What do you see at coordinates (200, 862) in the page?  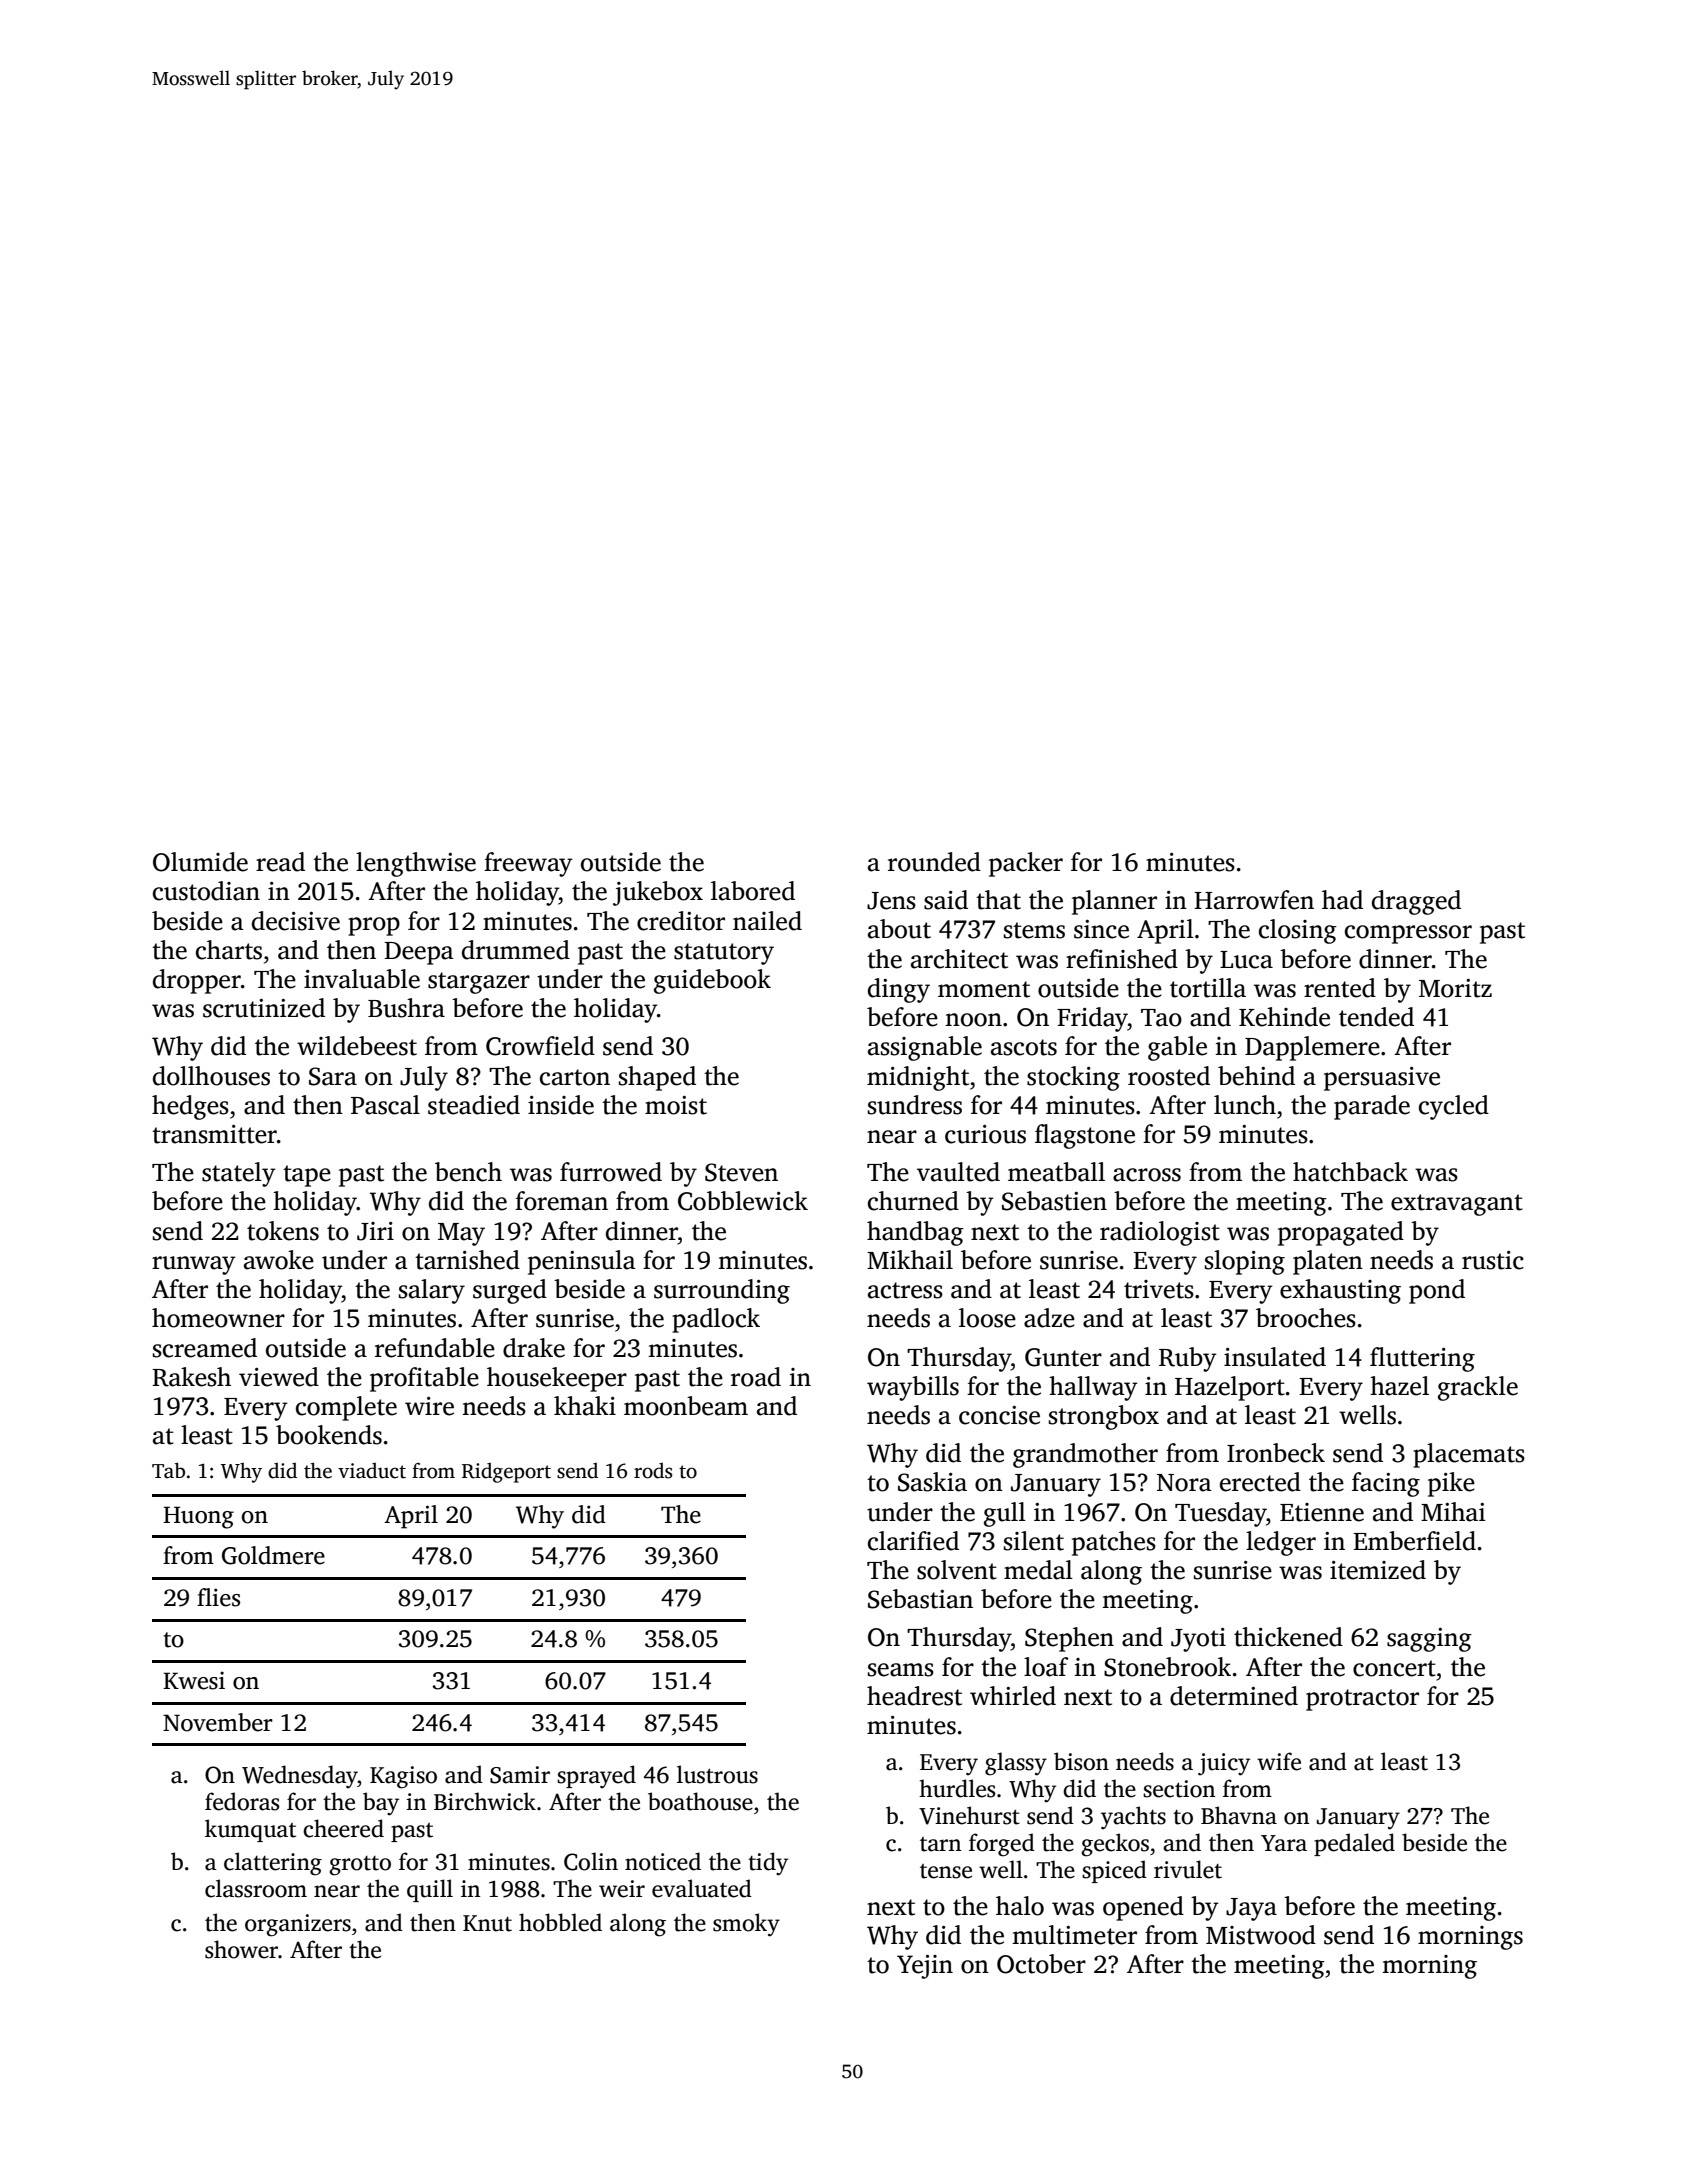 I see `Olumide` at bounding box center [200, 862].
